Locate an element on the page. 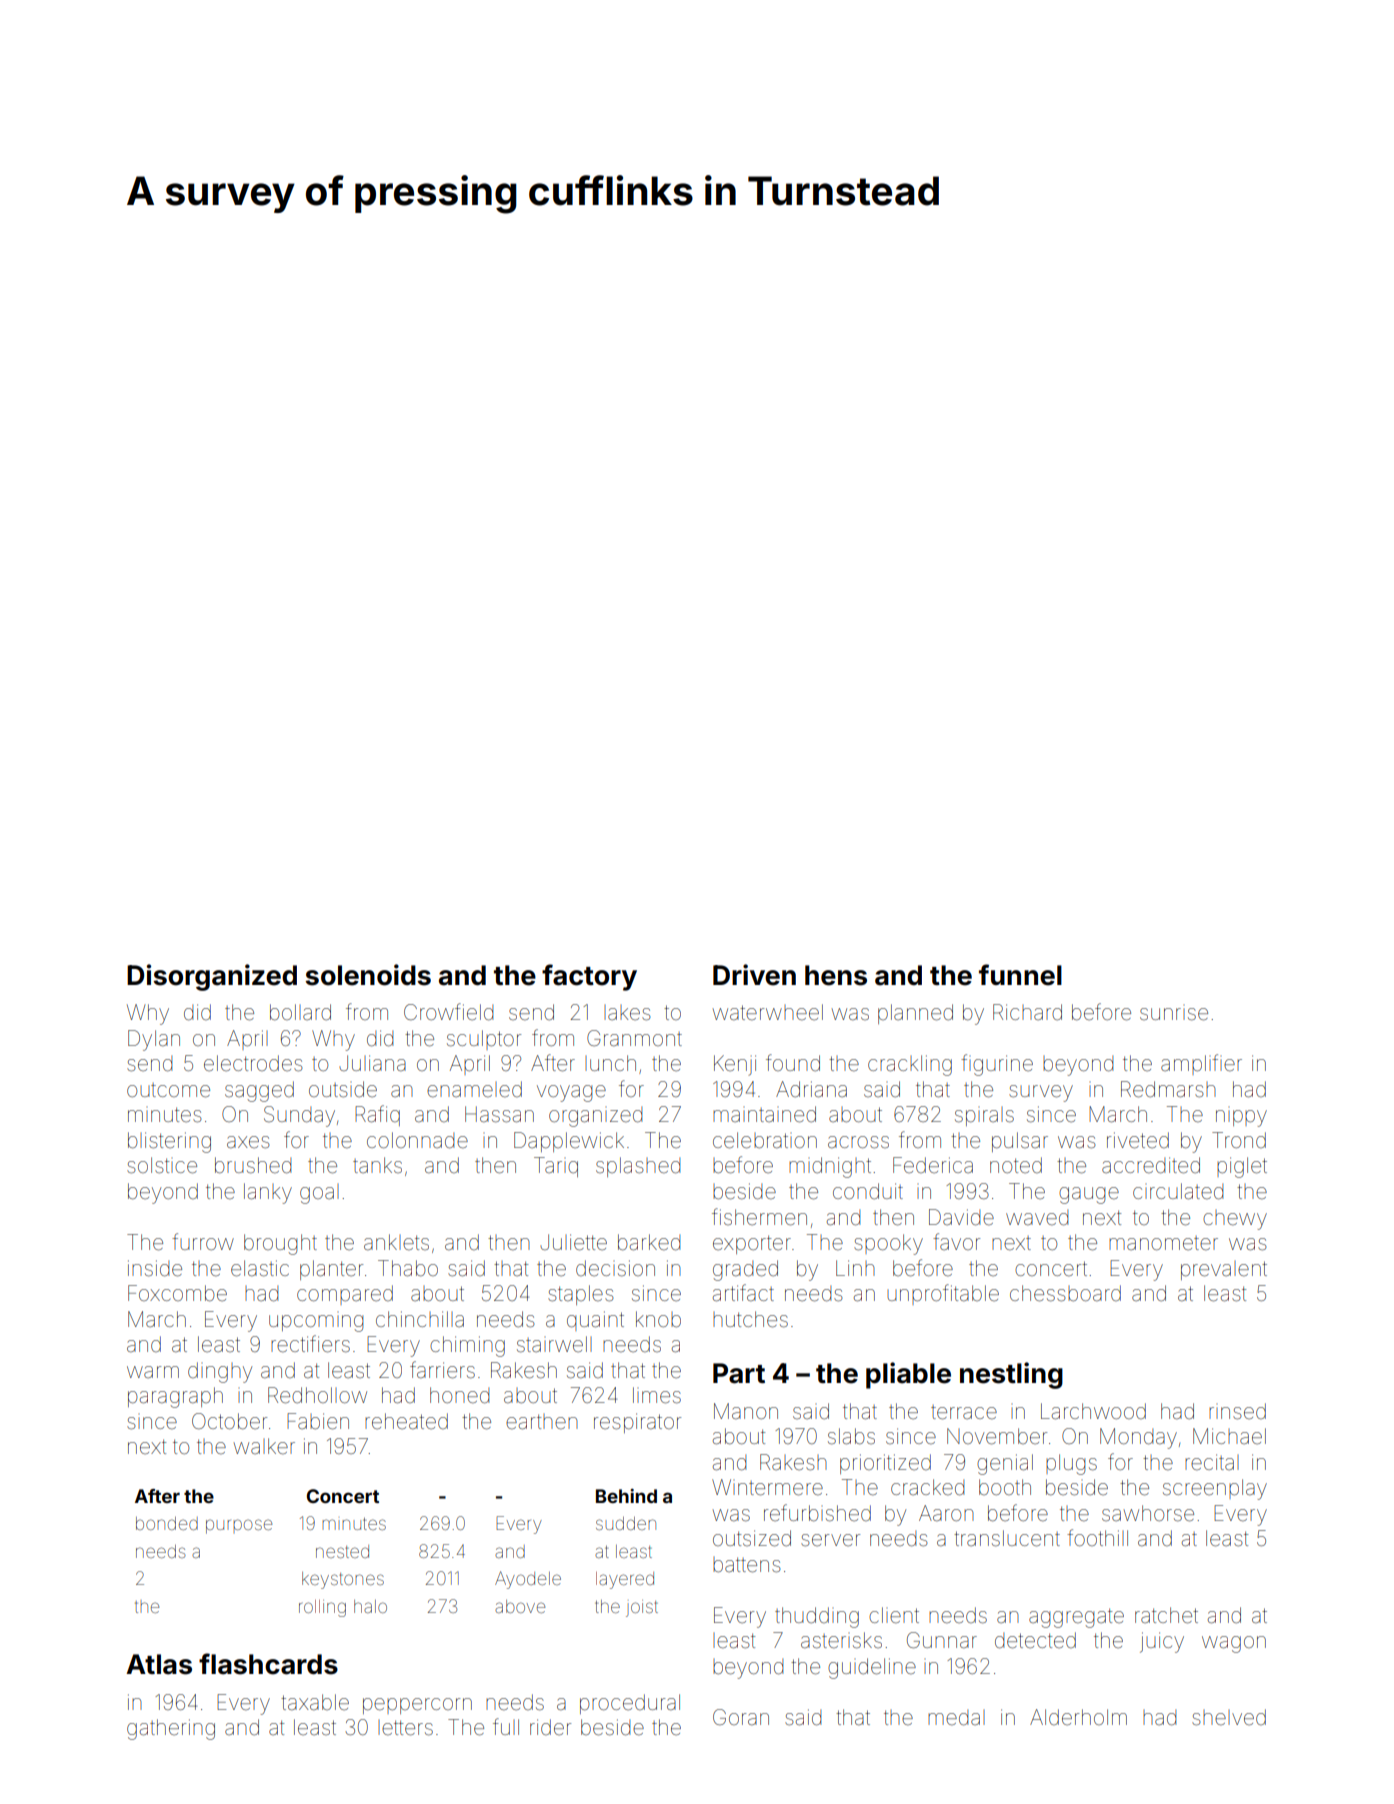  rinsed is located at coordinates (1237, 1411).
